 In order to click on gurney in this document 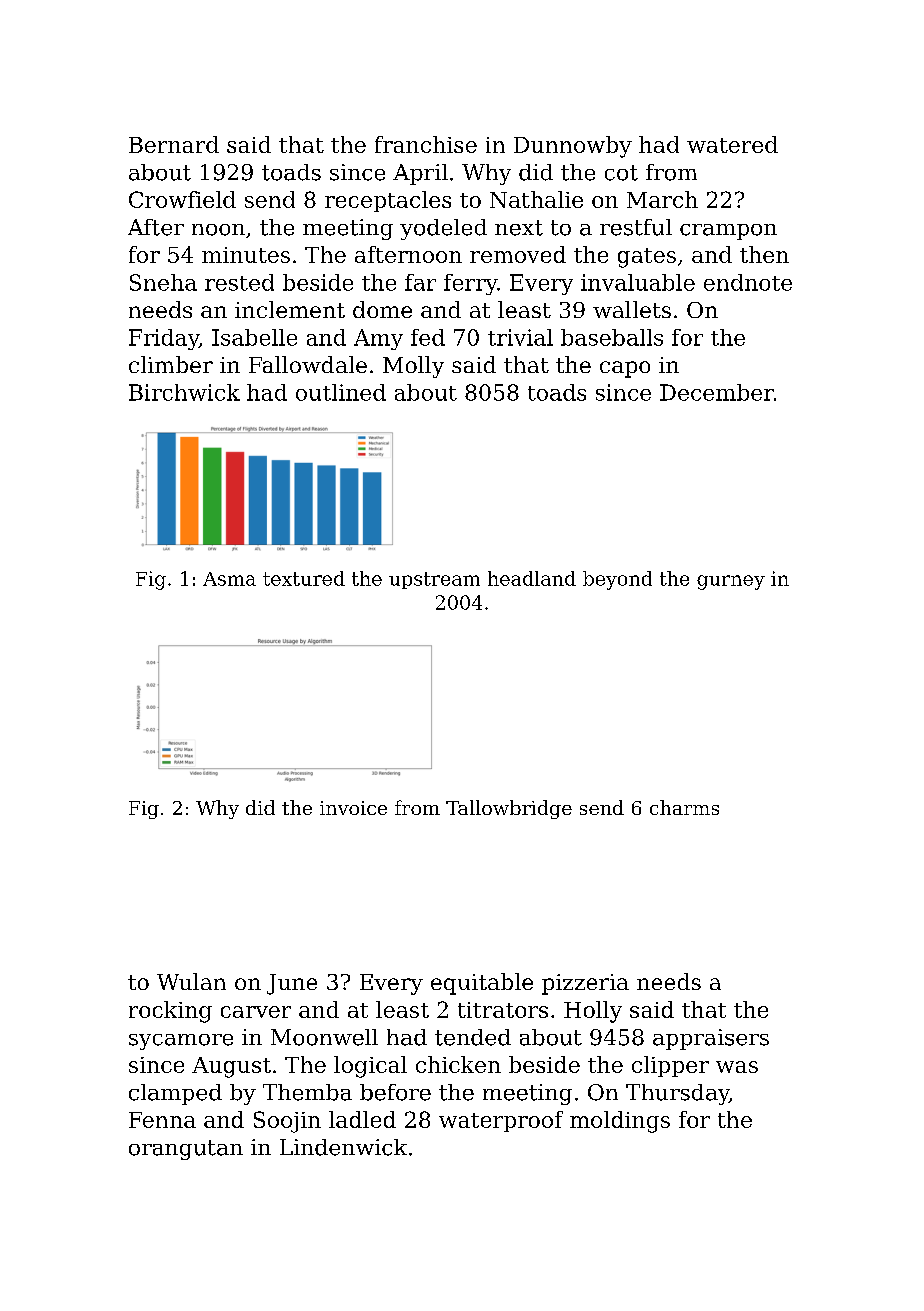, I will do `click(731, 582)`.
